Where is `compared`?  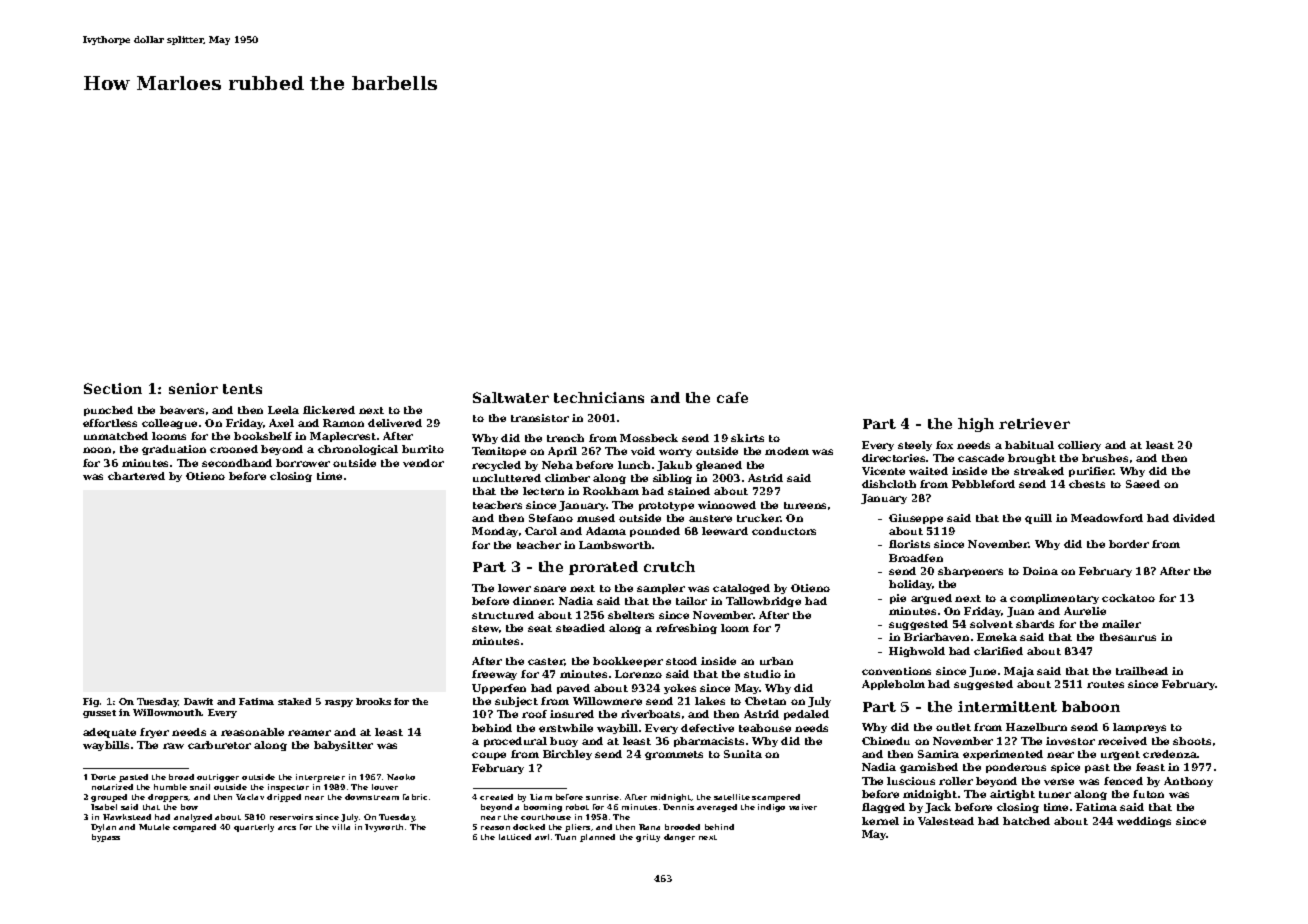
compared is located at coordinates (194, 828).
